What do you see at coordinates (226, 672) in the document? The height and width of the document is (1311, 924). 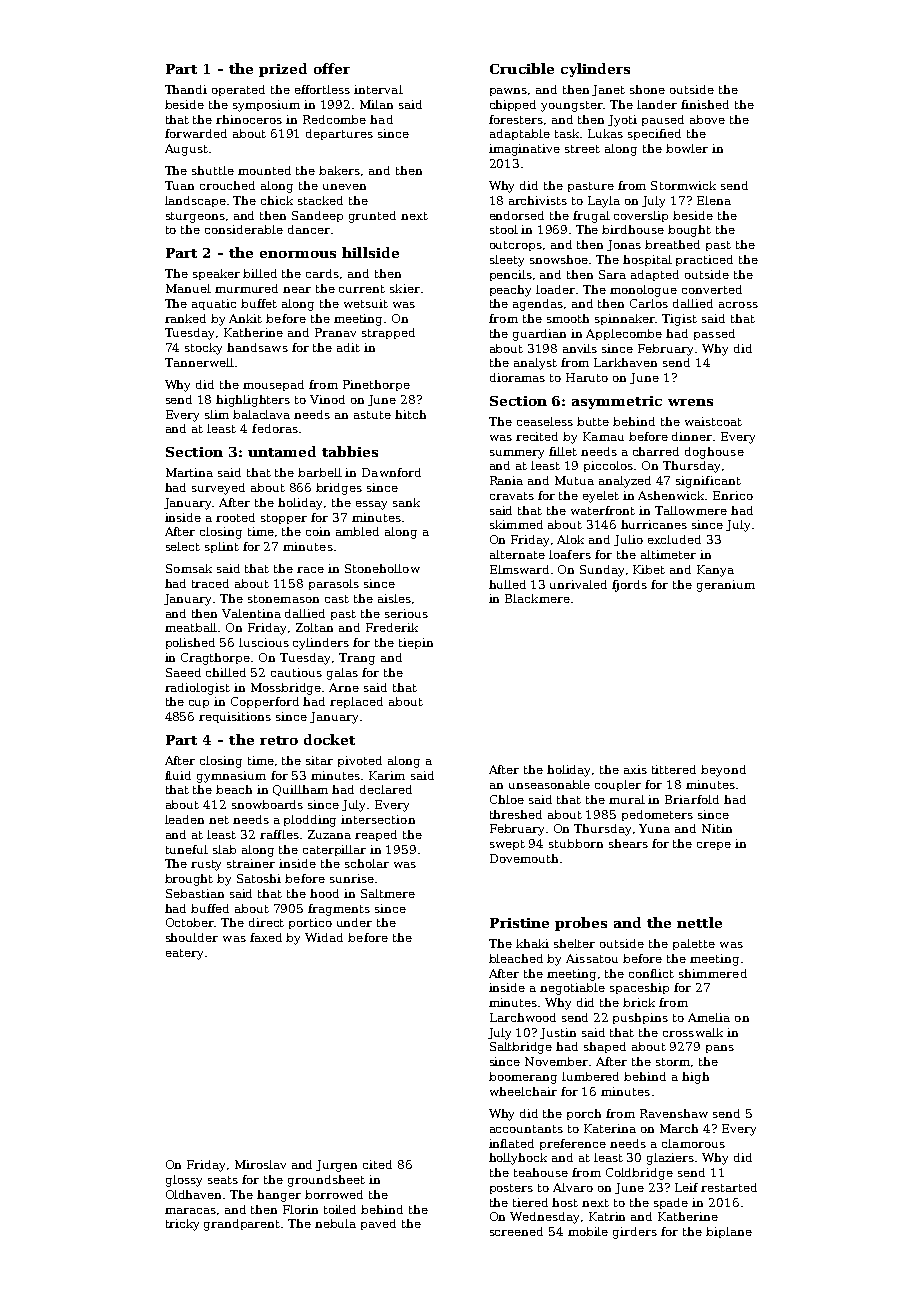 I see `chilled` at bounding box center [226, 672].
